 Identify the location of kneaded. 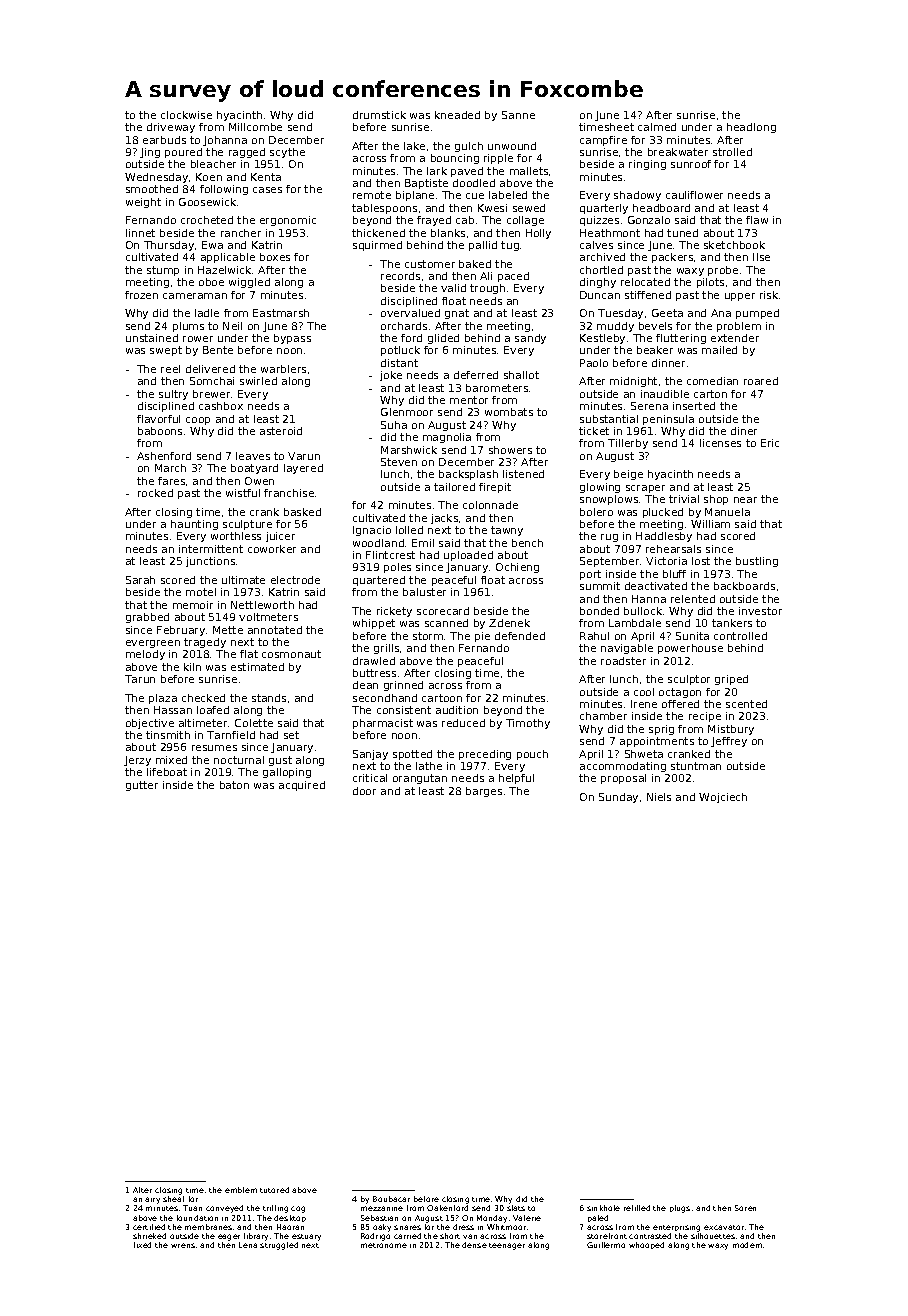
(457, 115).
